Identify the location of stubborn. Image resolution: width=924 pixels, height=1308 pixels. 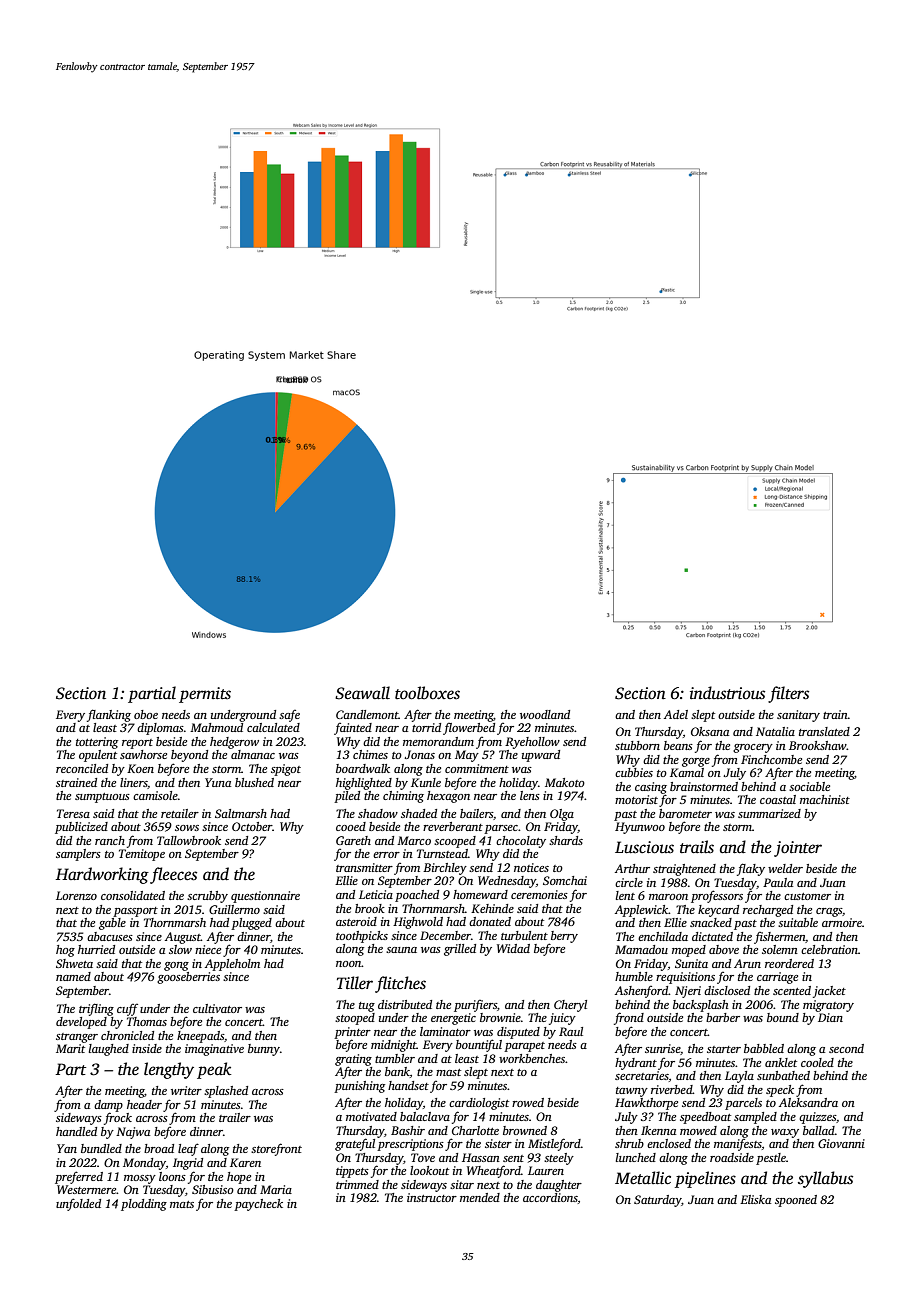
(637, 745).
